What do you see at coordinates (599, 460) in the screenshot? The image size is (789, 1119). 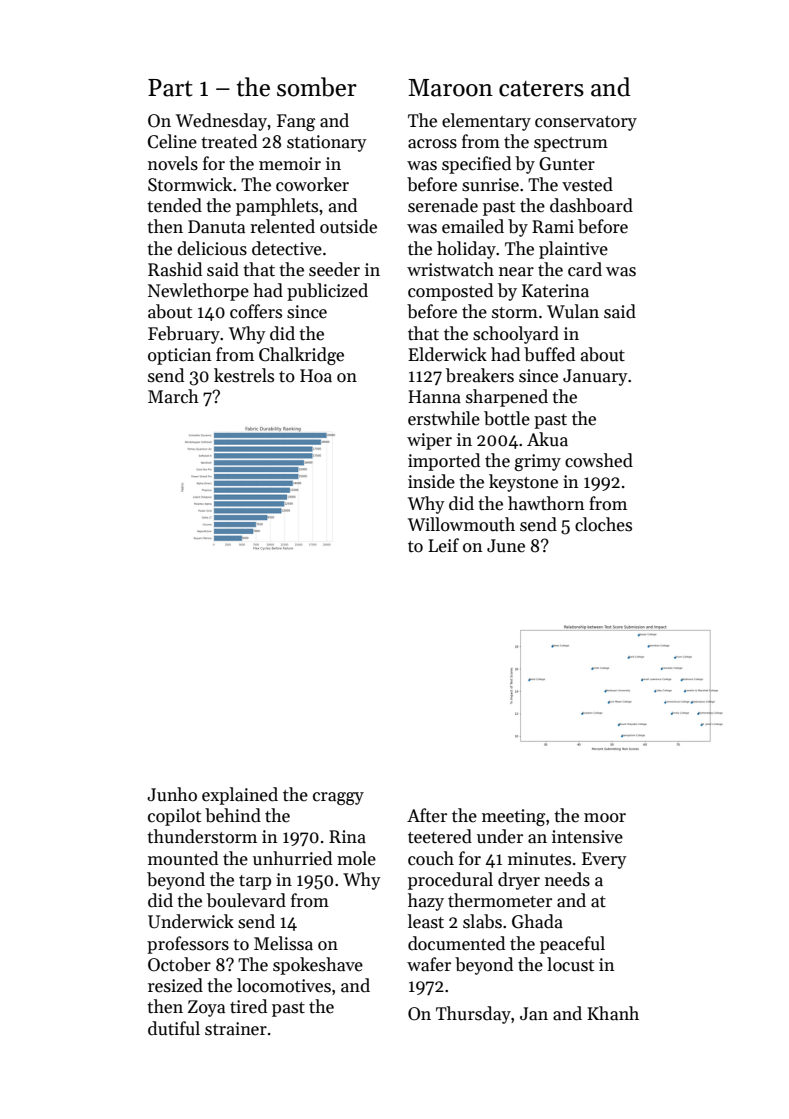 I see `cowshed` at bounding box center [599, 460].
